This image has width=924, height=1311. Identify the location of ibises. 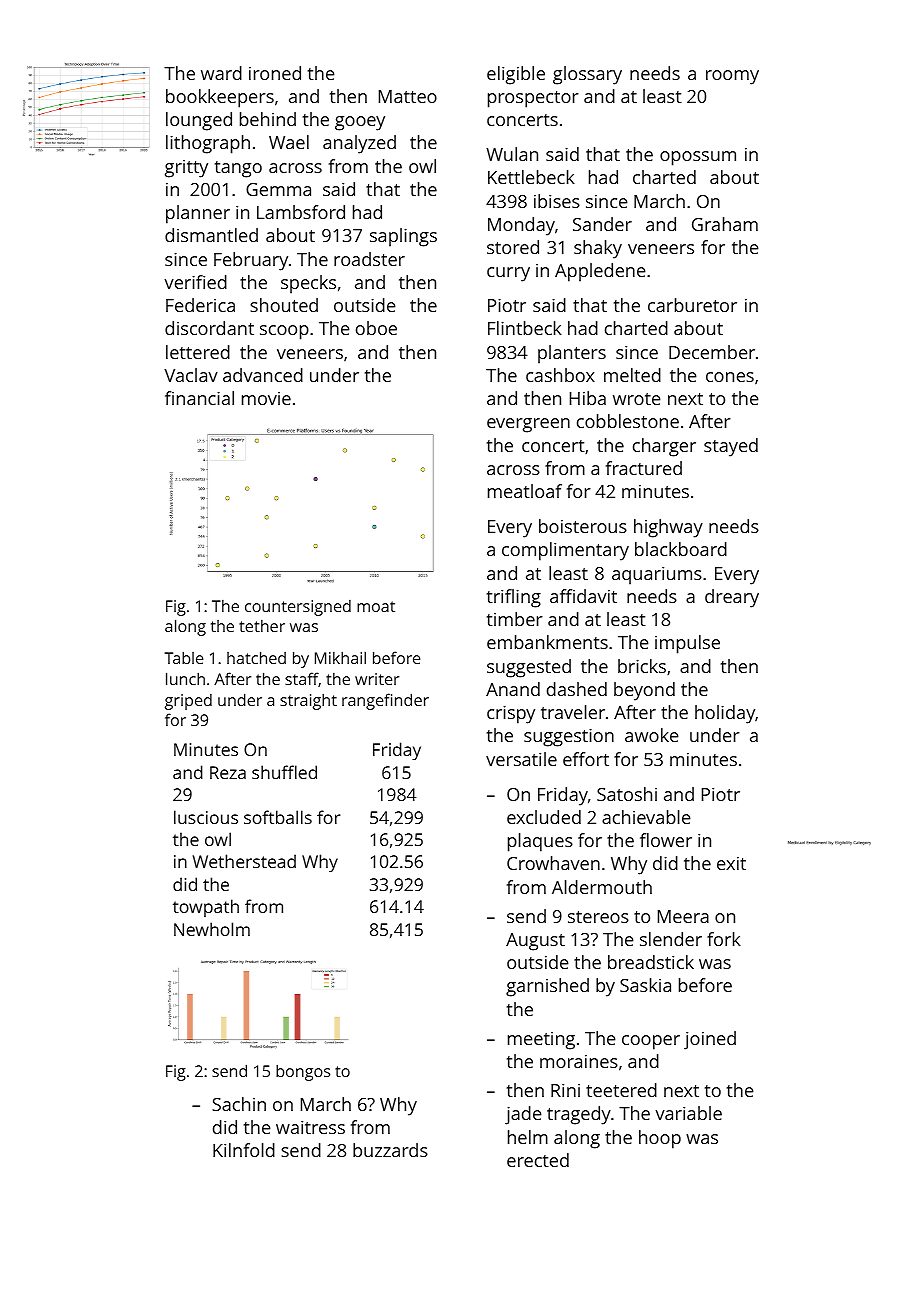
(557, 201).
